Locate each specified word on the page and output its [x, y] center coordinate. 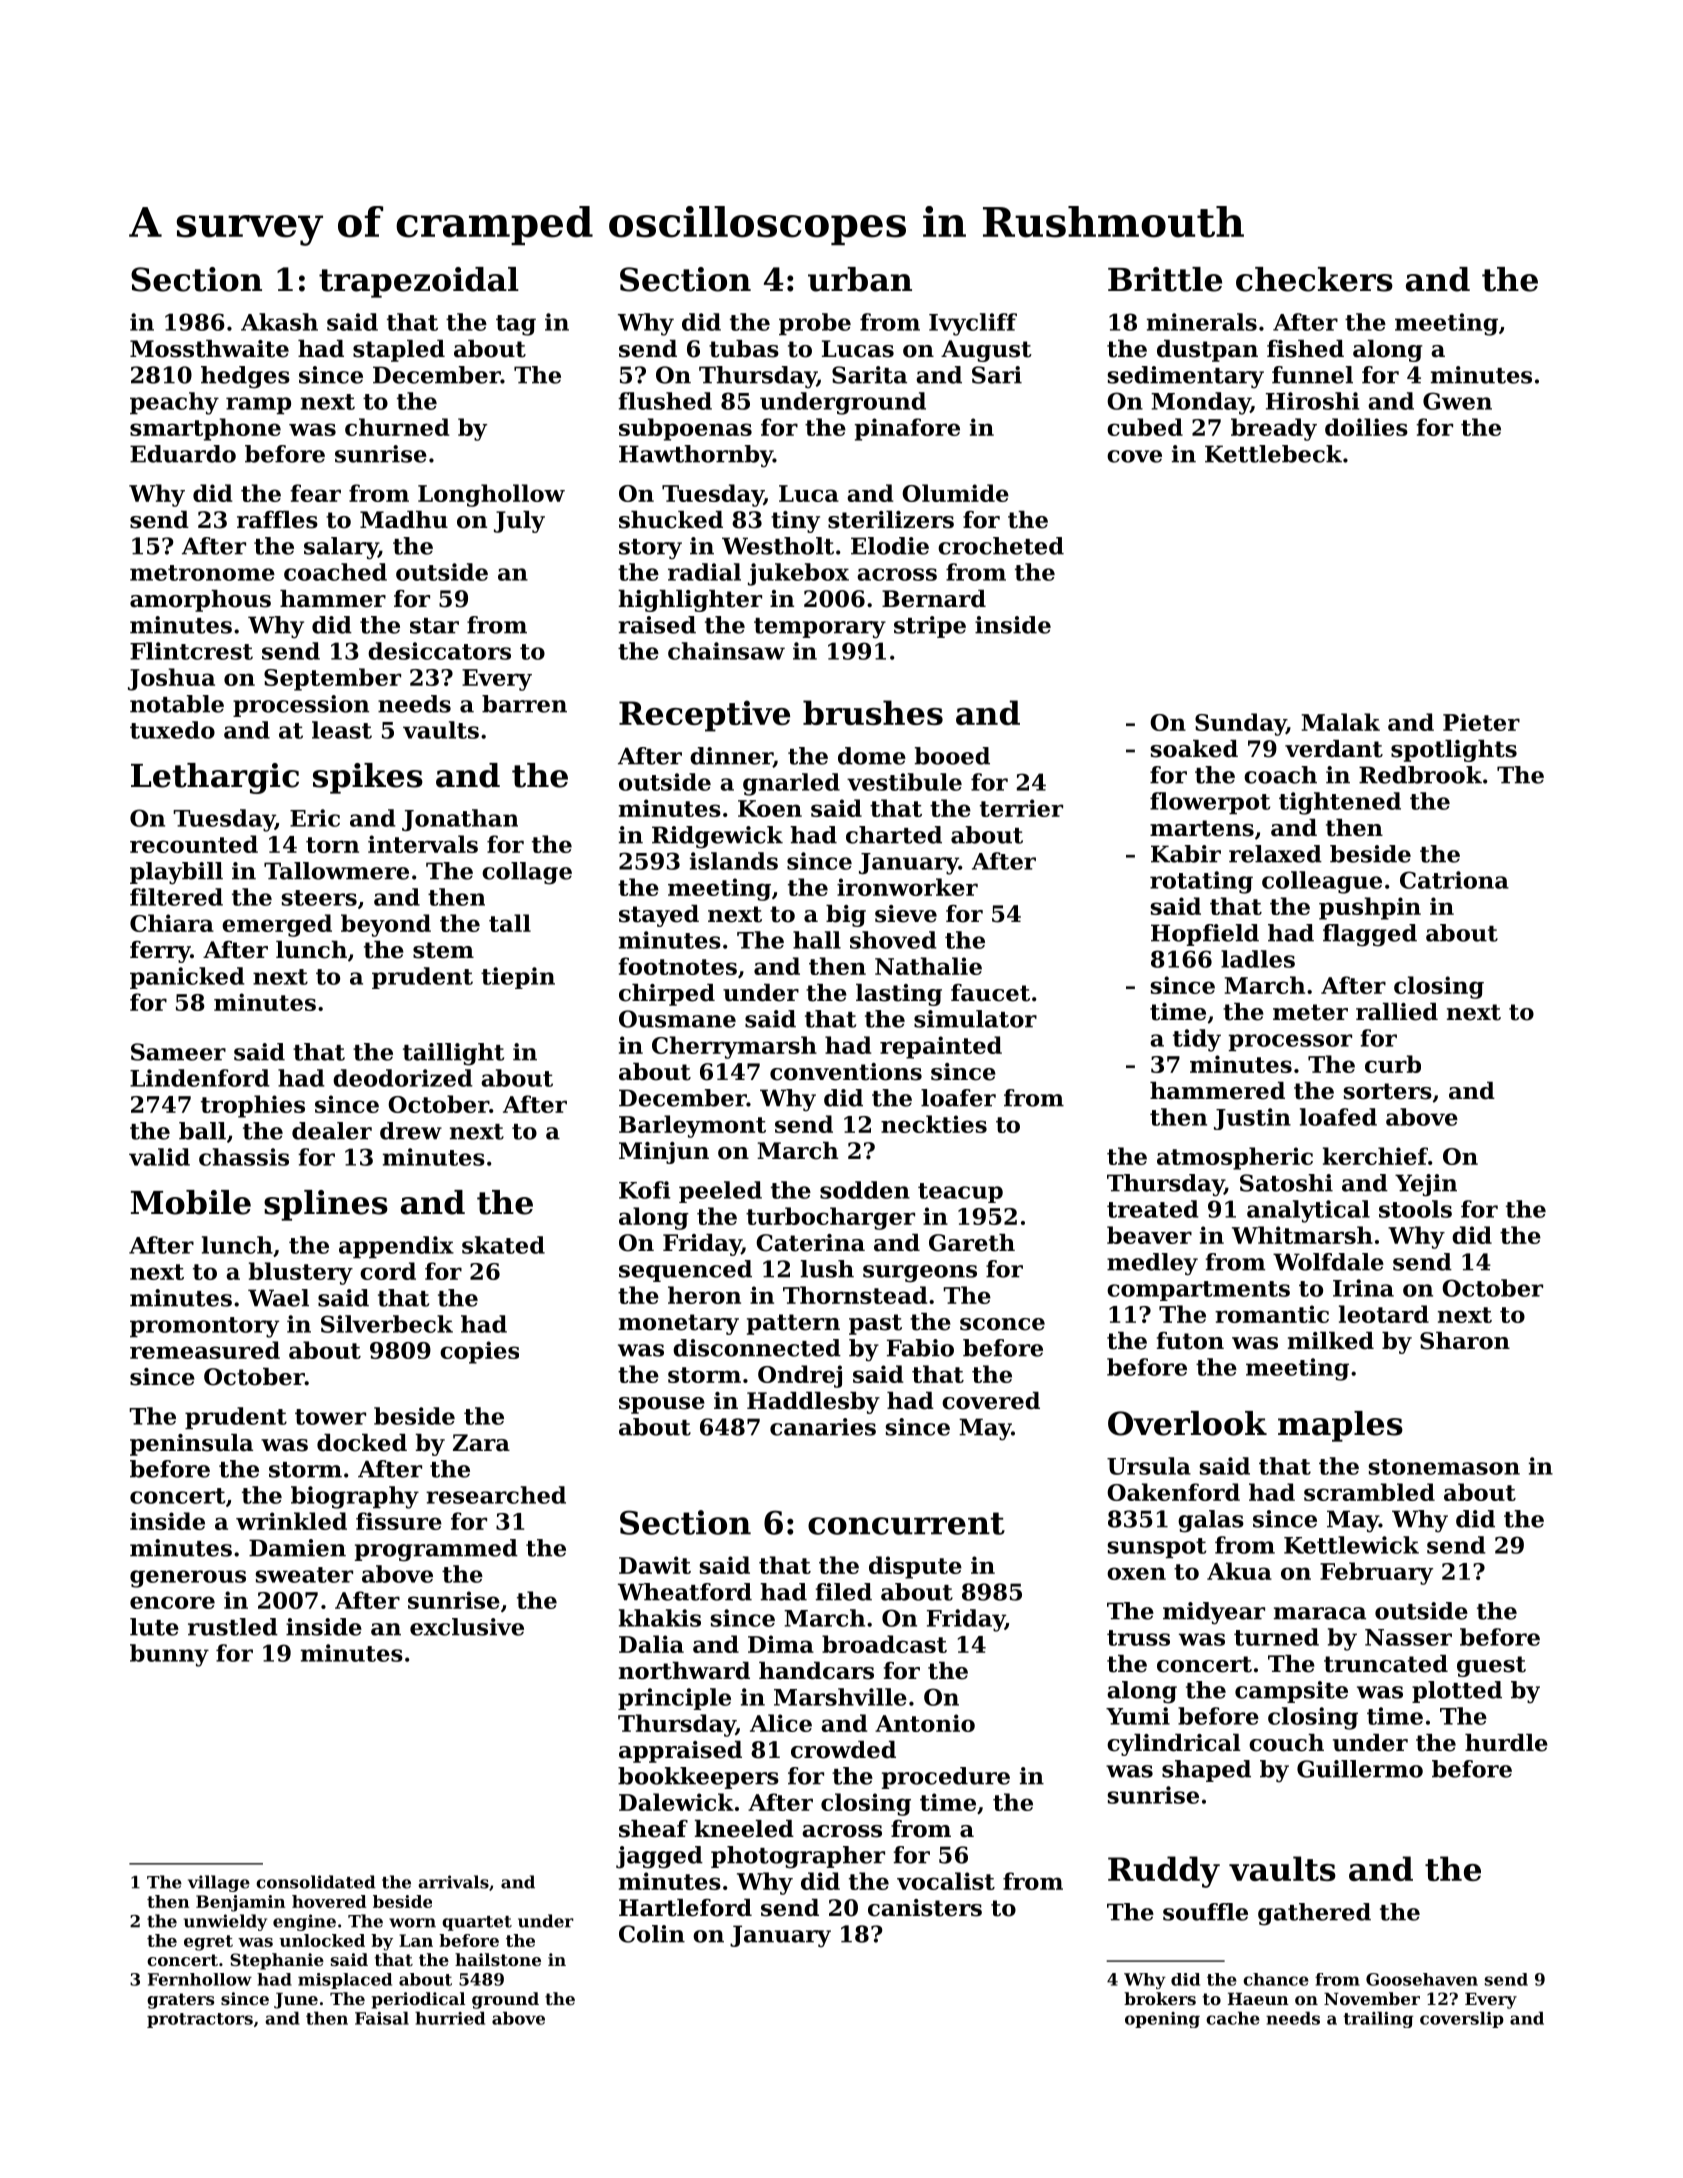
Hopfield [1205, 935]
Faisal [382, 2018]
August [986, 351]
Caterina [810, 1243]
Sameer [178, 1052]
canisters [925, 1908]
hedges [245, 377]
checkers [1314, 279]
